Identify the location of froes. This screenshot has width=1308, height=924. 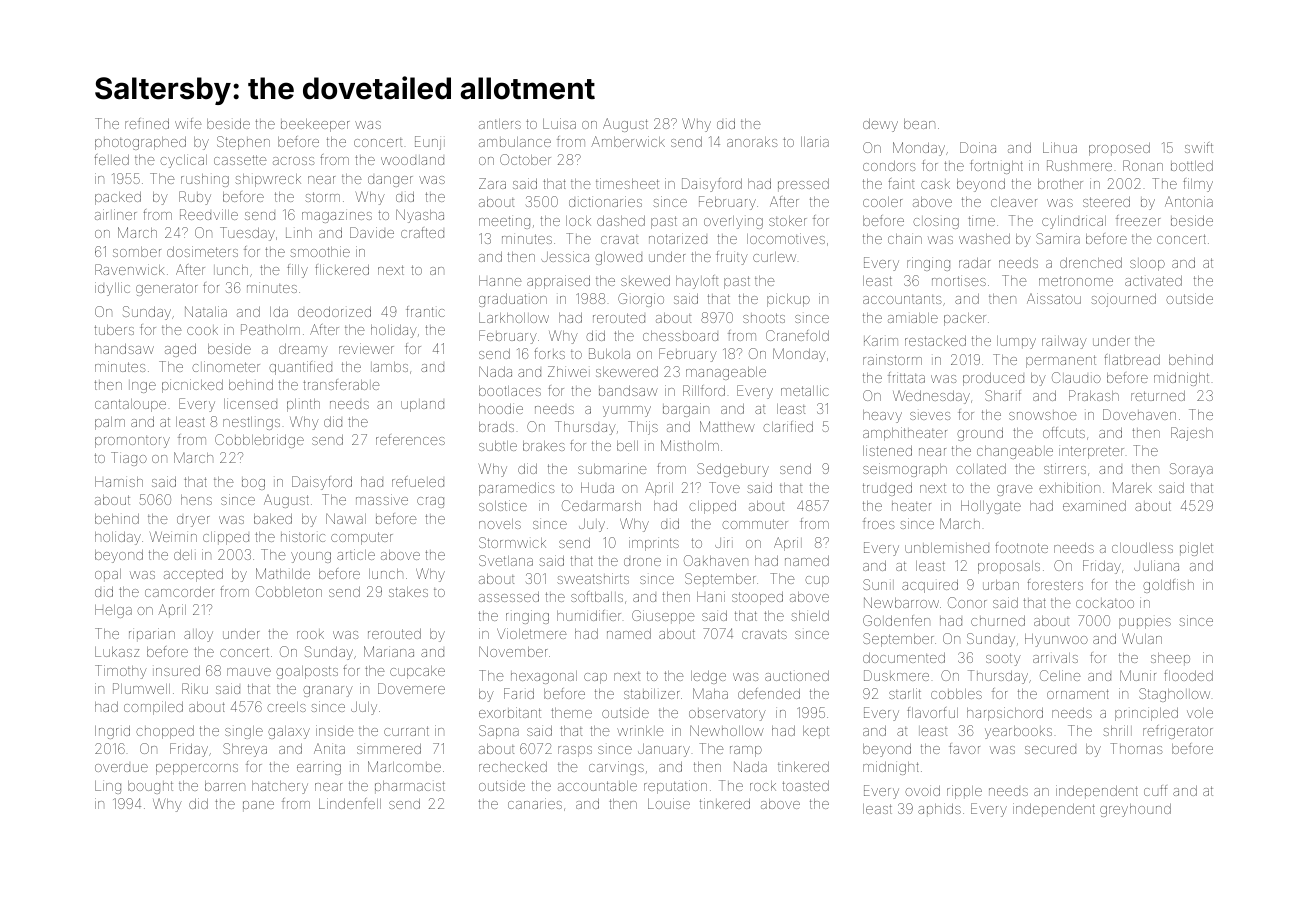
(878, 523).
